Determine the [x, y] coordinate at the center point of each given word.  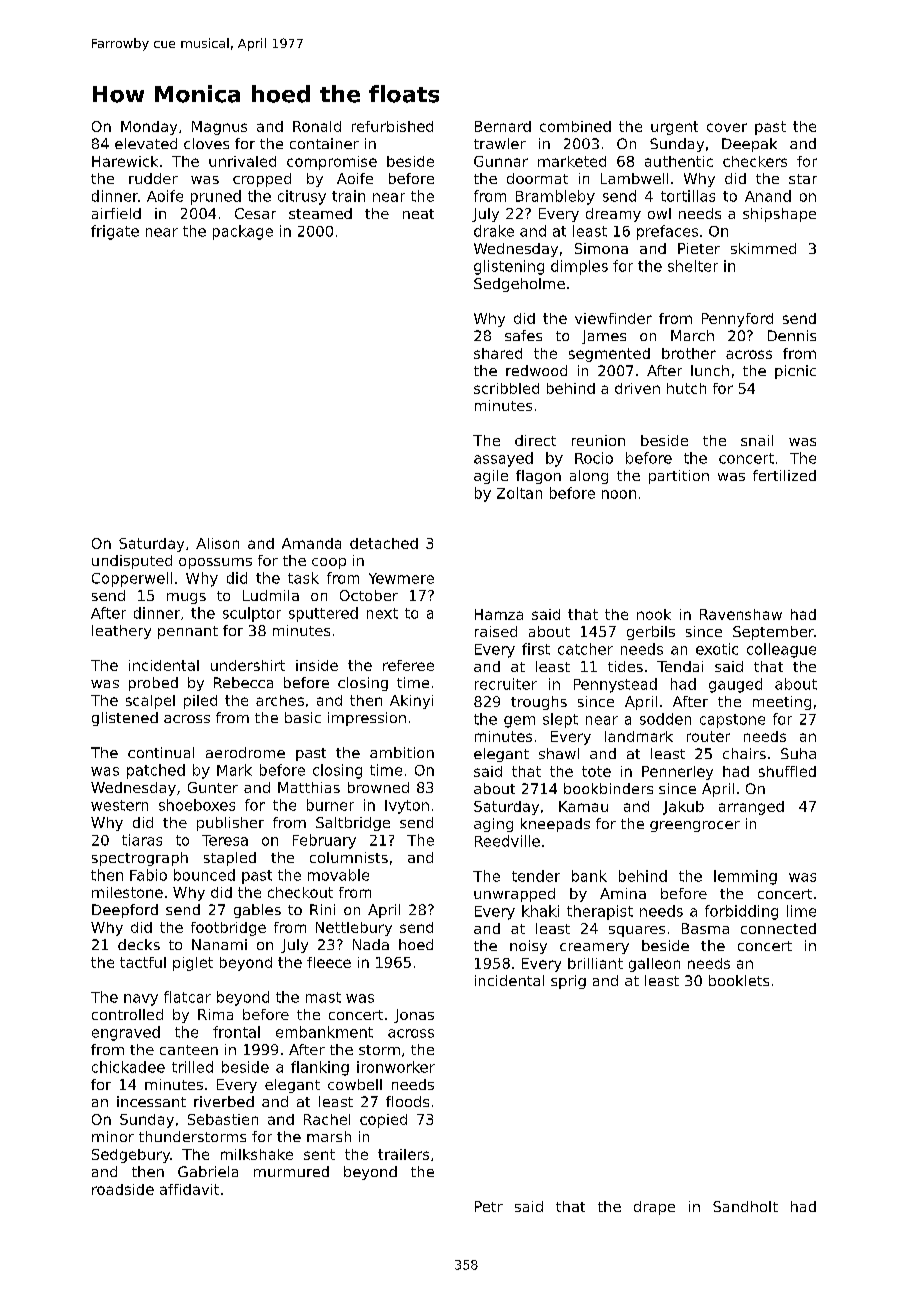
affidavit [189, 1189]
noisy [528, 947]
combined [575, 126]
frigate [115, 232]
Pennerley [677, 773]
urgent [674, 128]
